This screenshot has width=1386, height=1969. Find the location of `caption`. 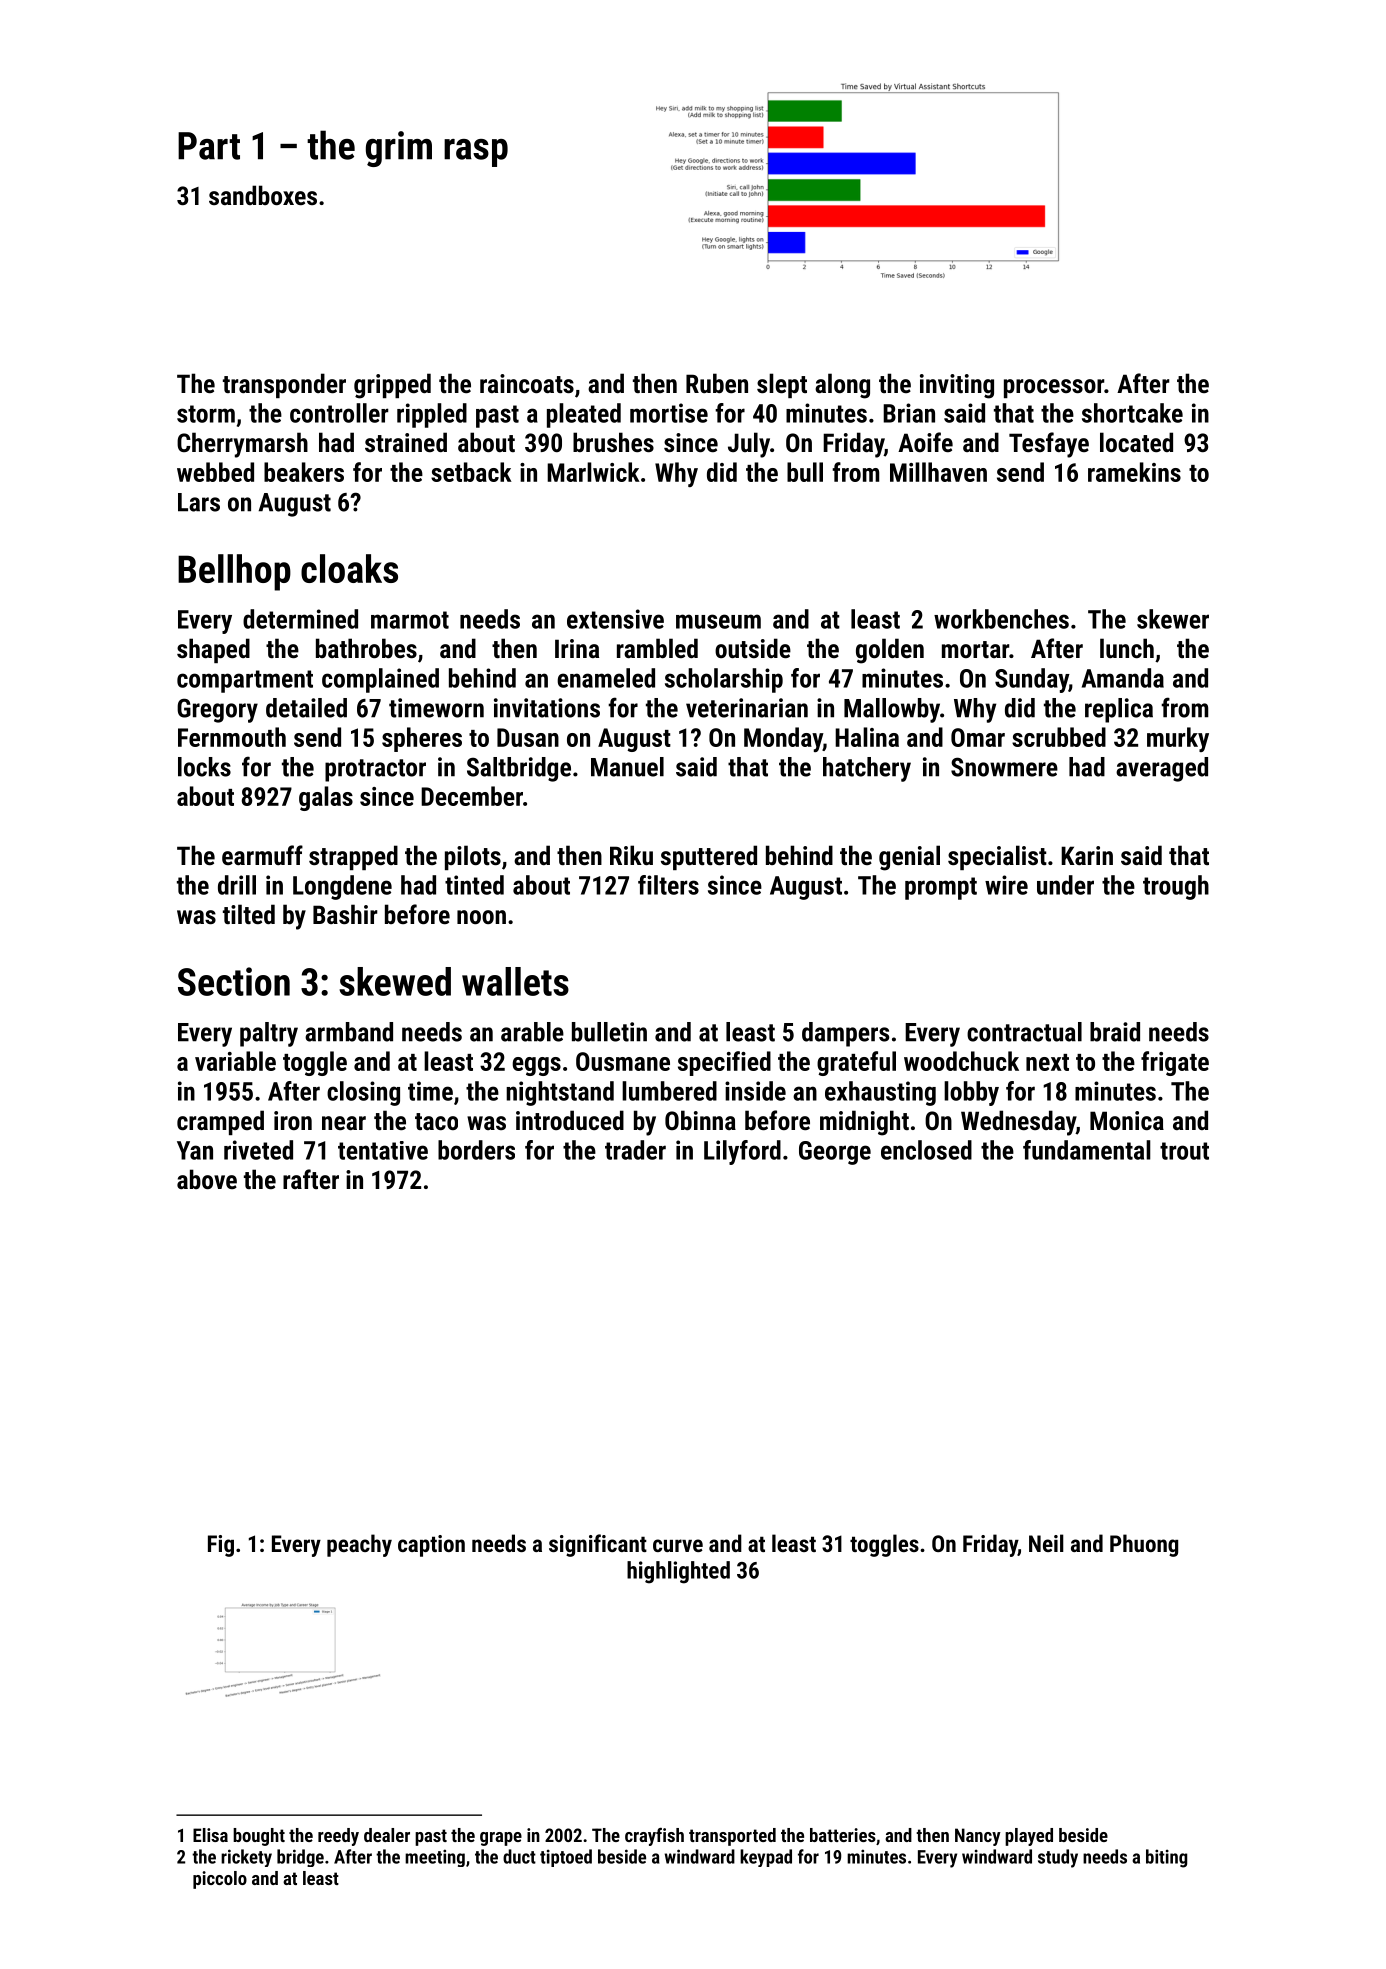

caption is located at coordinates (431, 1546).
